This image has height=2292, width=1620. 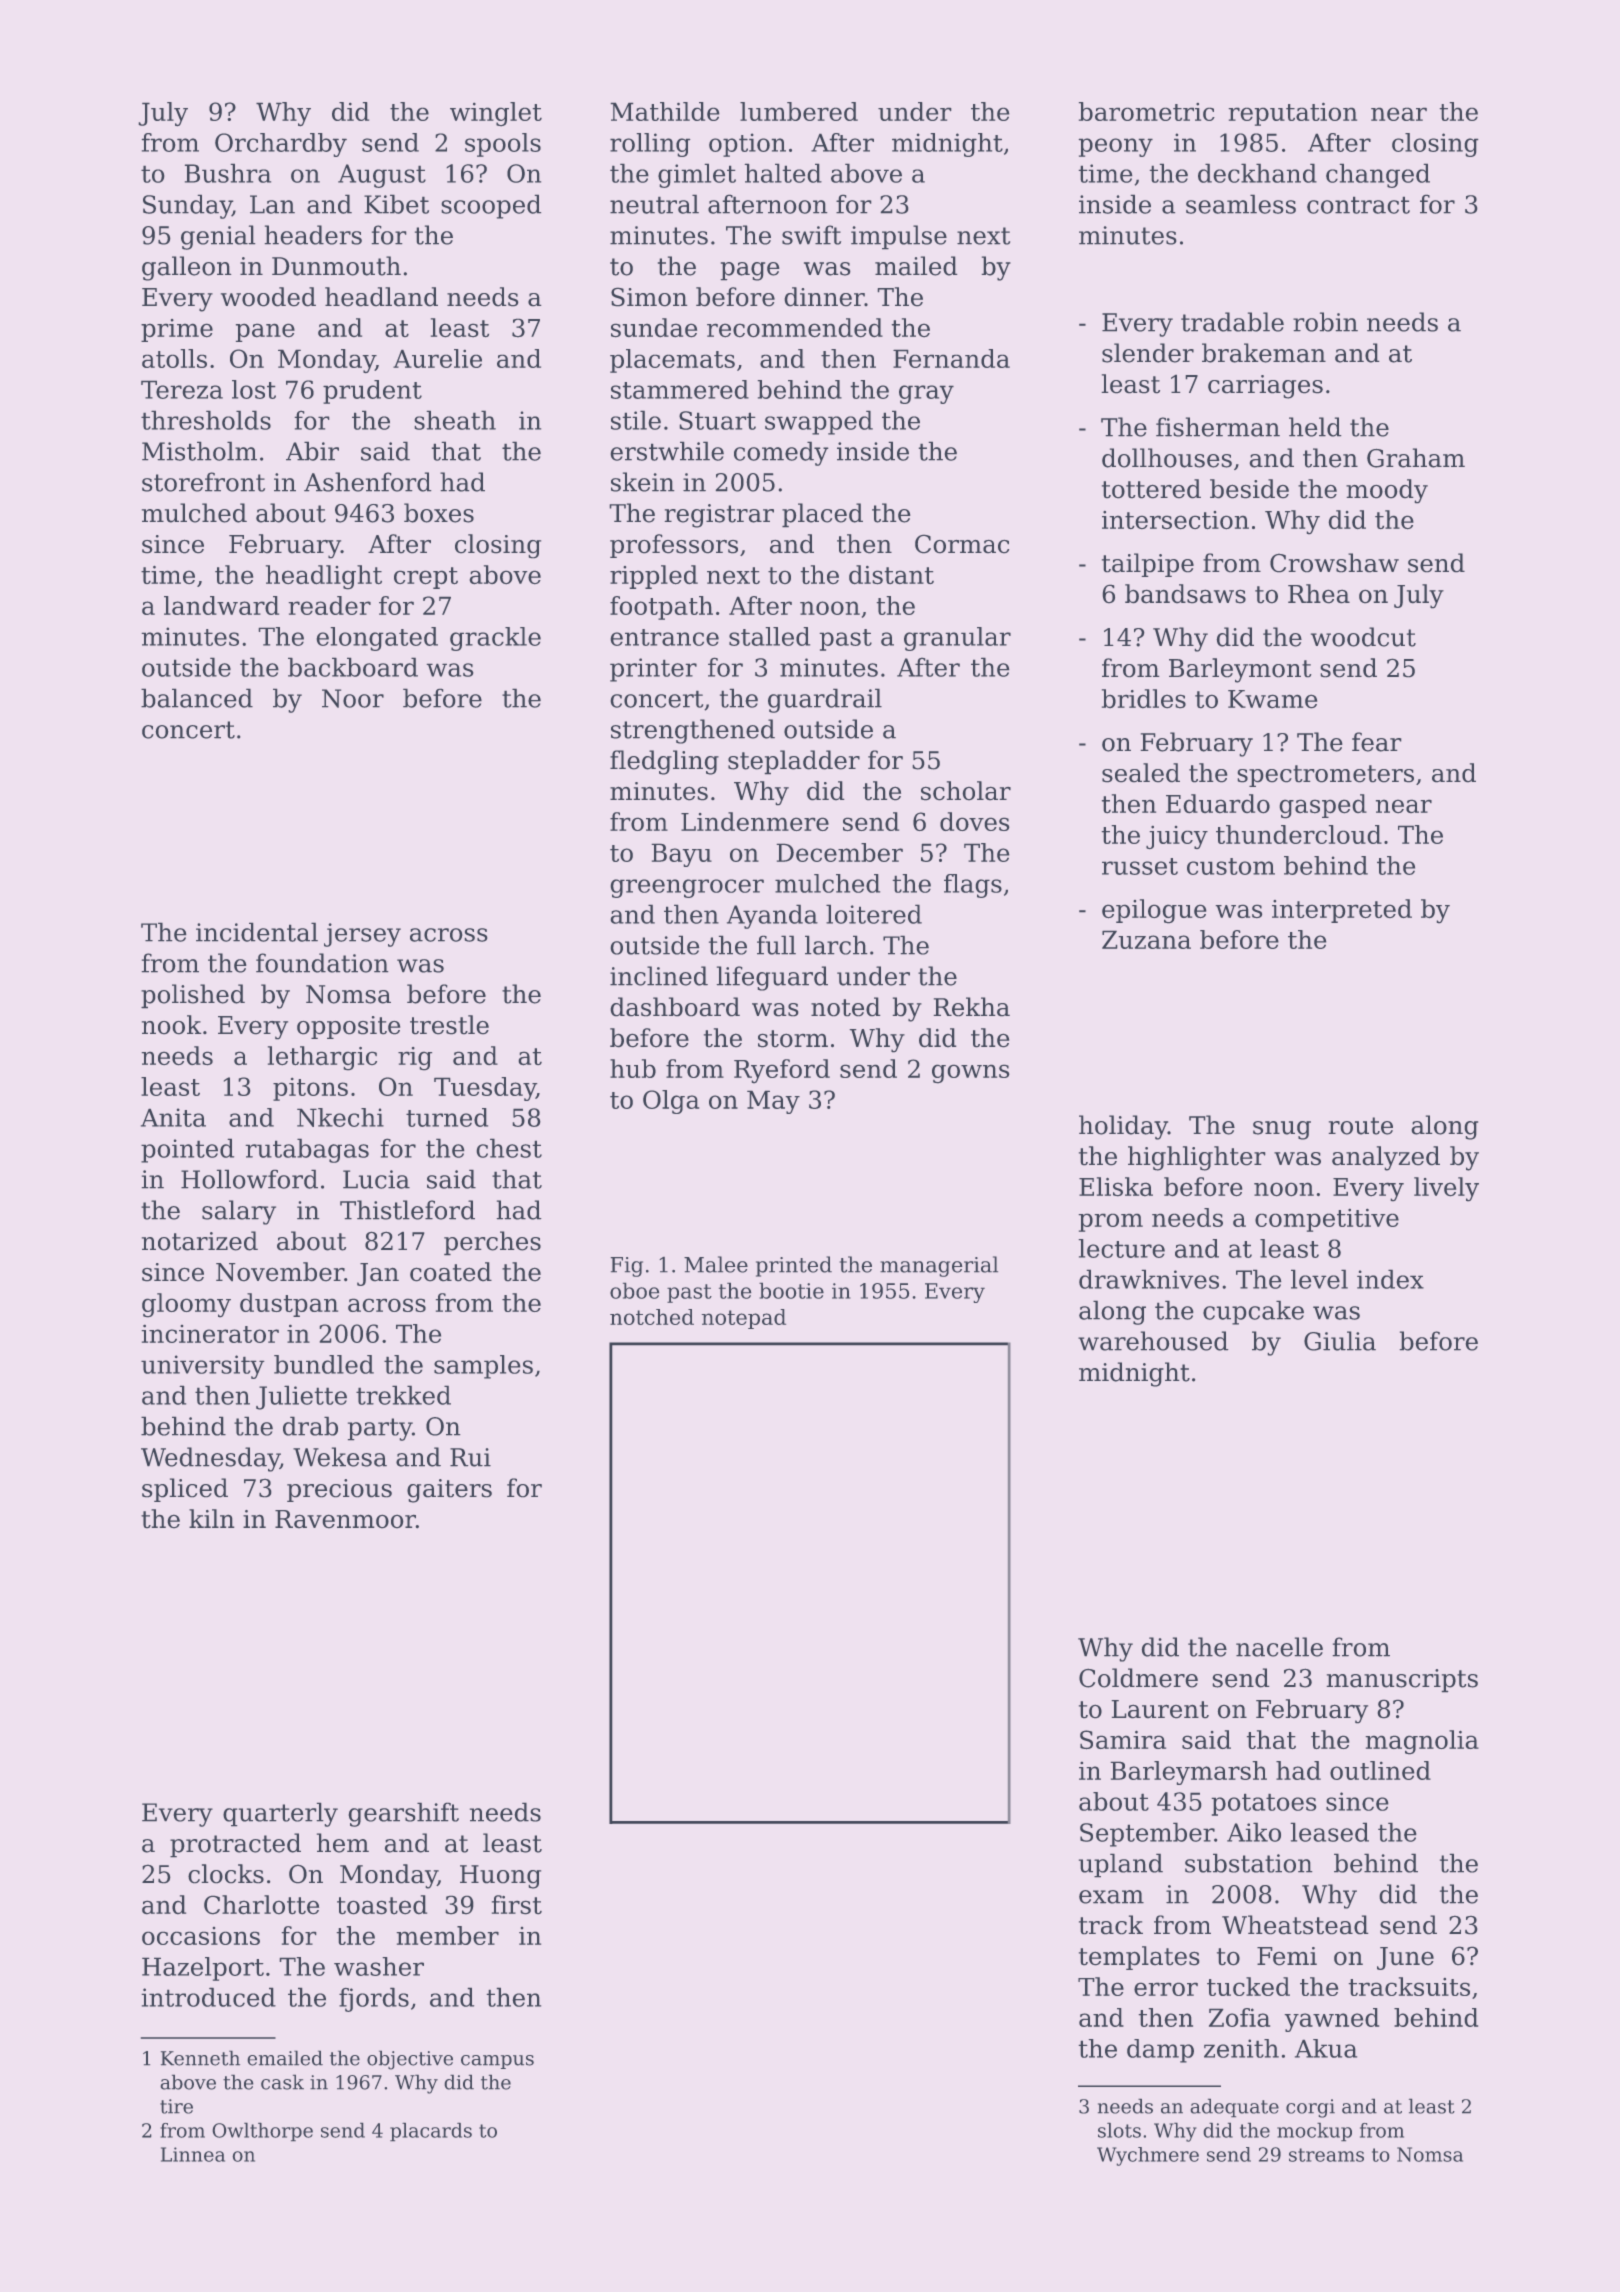 I want to click on fledgling, so click(x=664, y=762).
